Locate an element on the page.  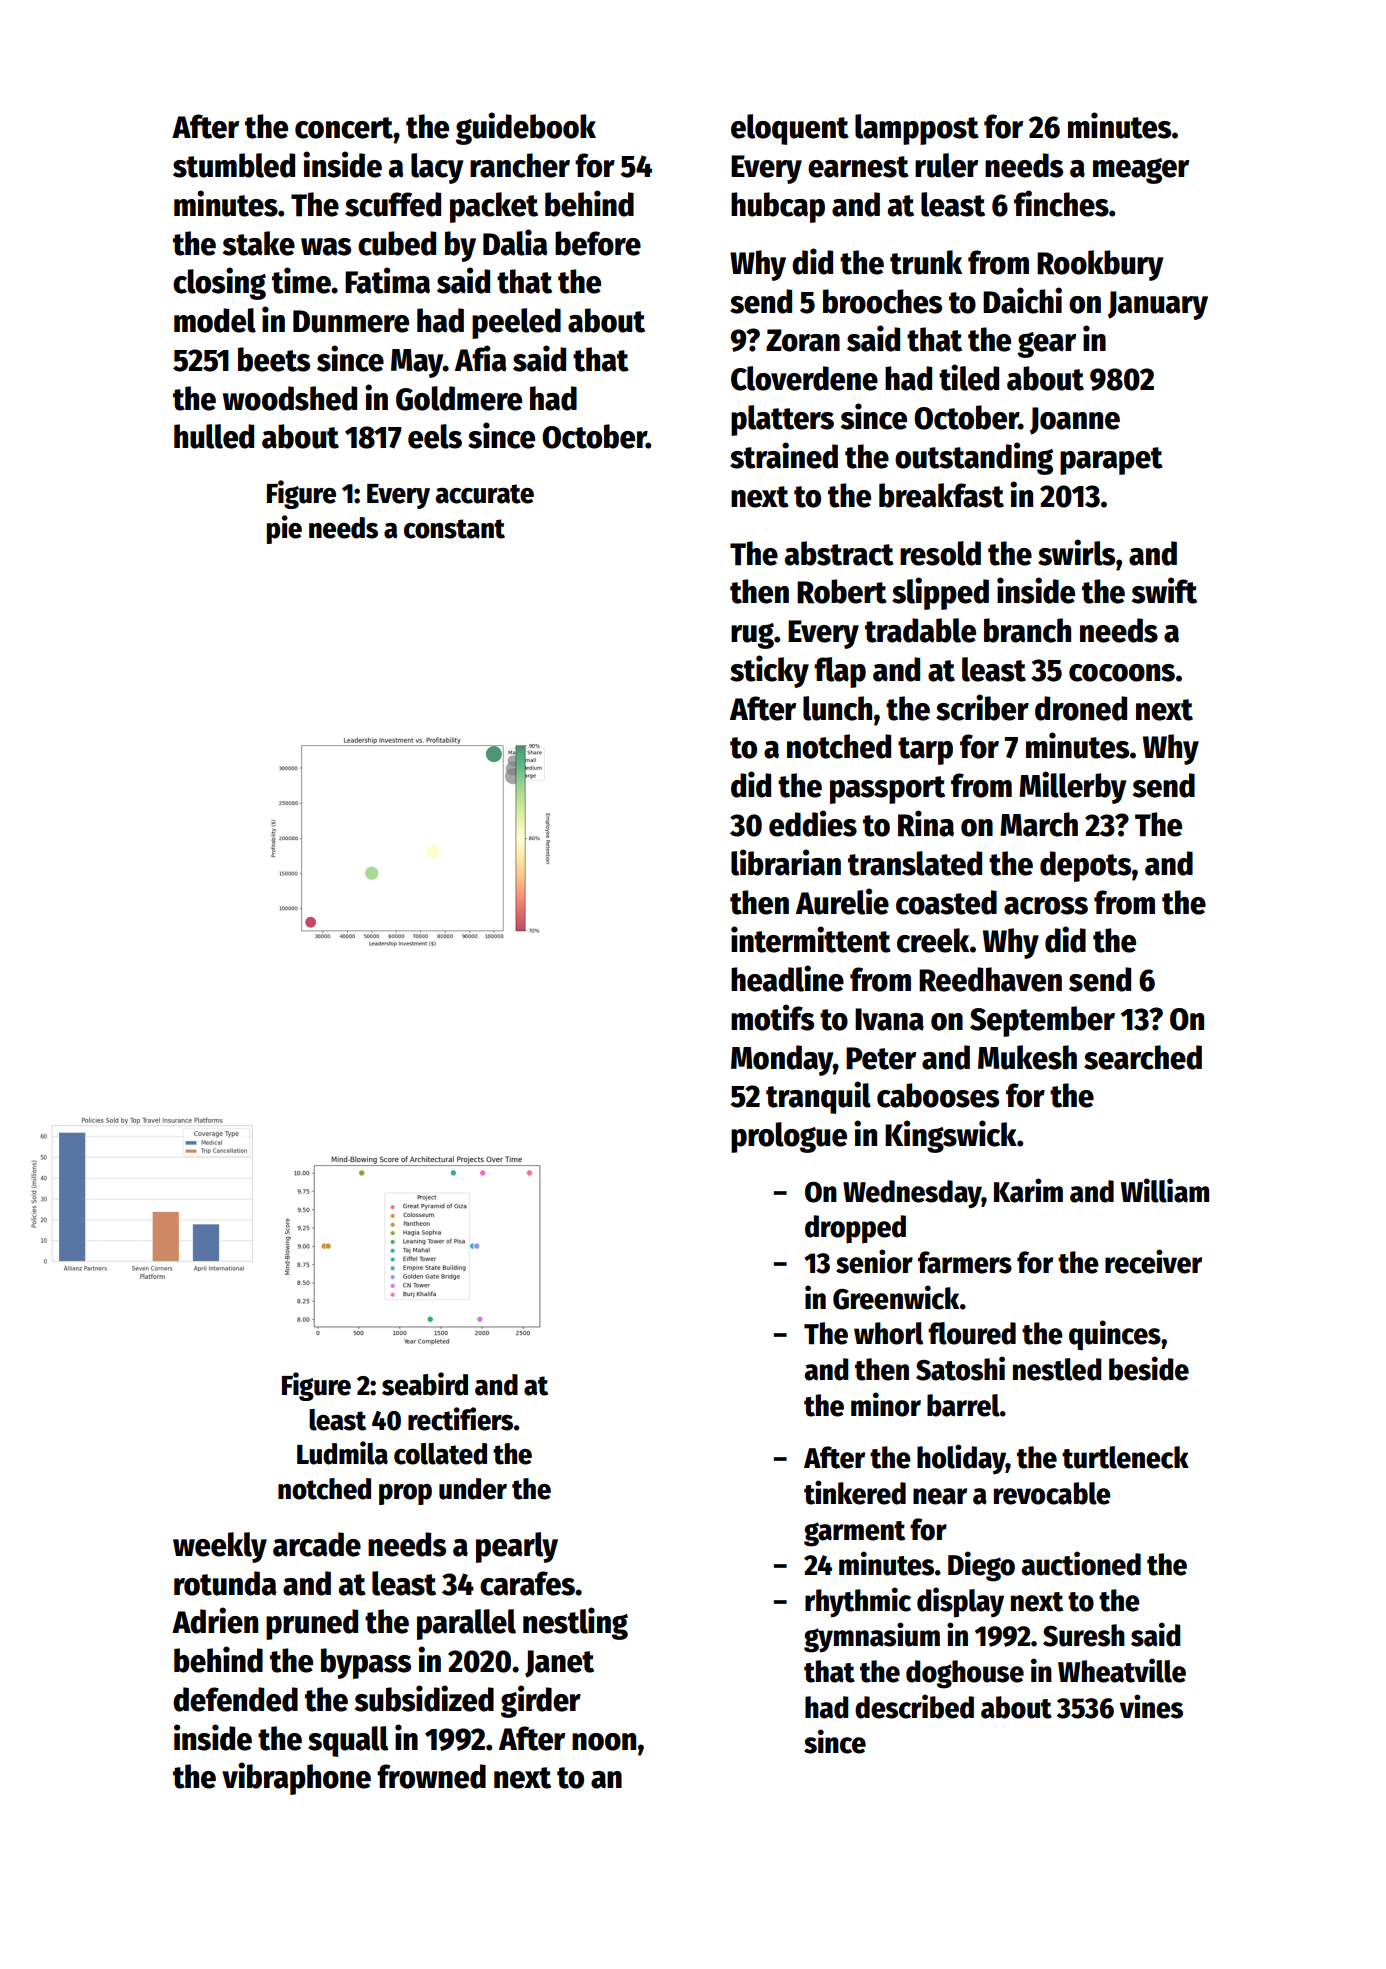
defended is located at coordinates (235, 1699).
